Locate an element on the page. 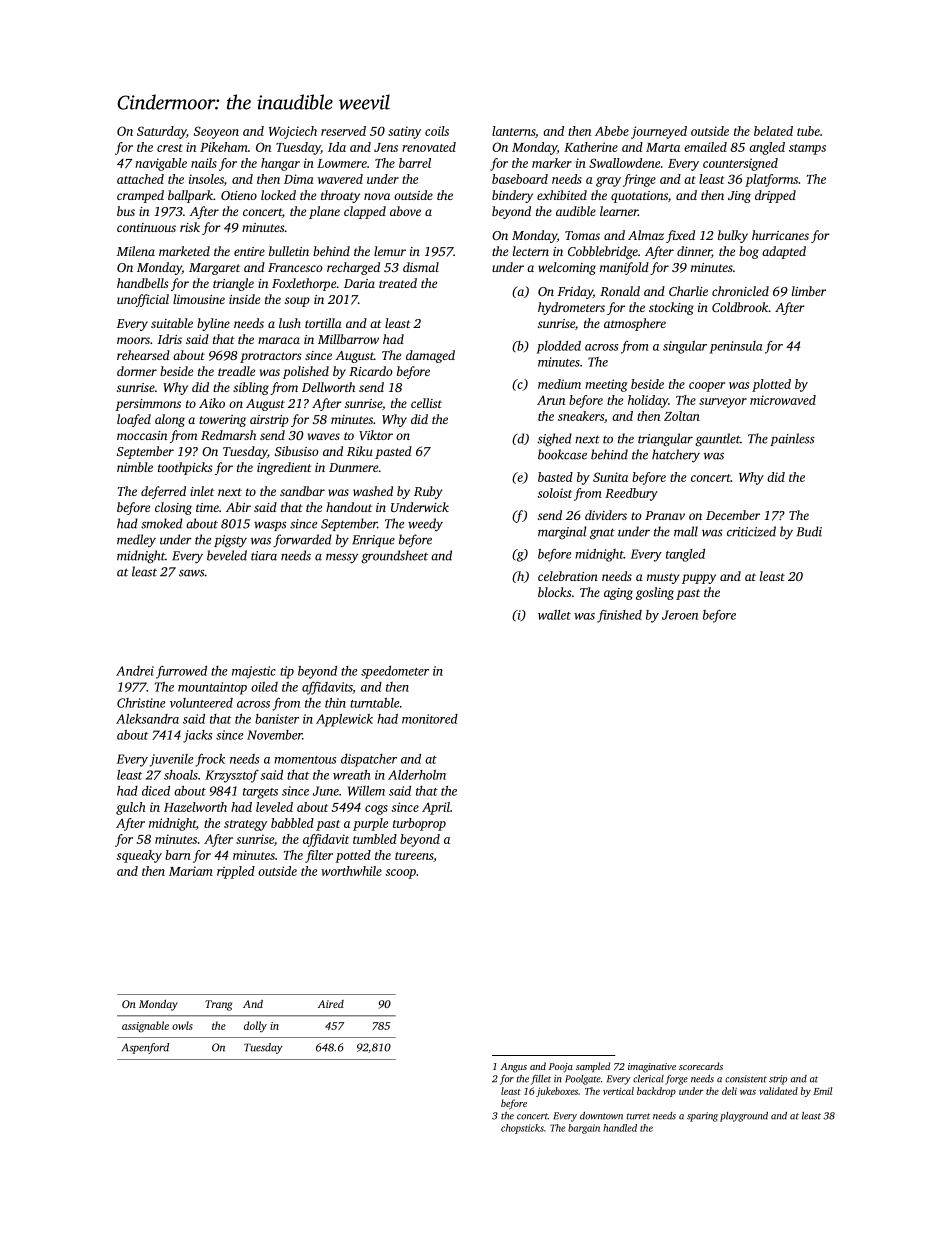  smoked is located at coordinates (162, 523).
